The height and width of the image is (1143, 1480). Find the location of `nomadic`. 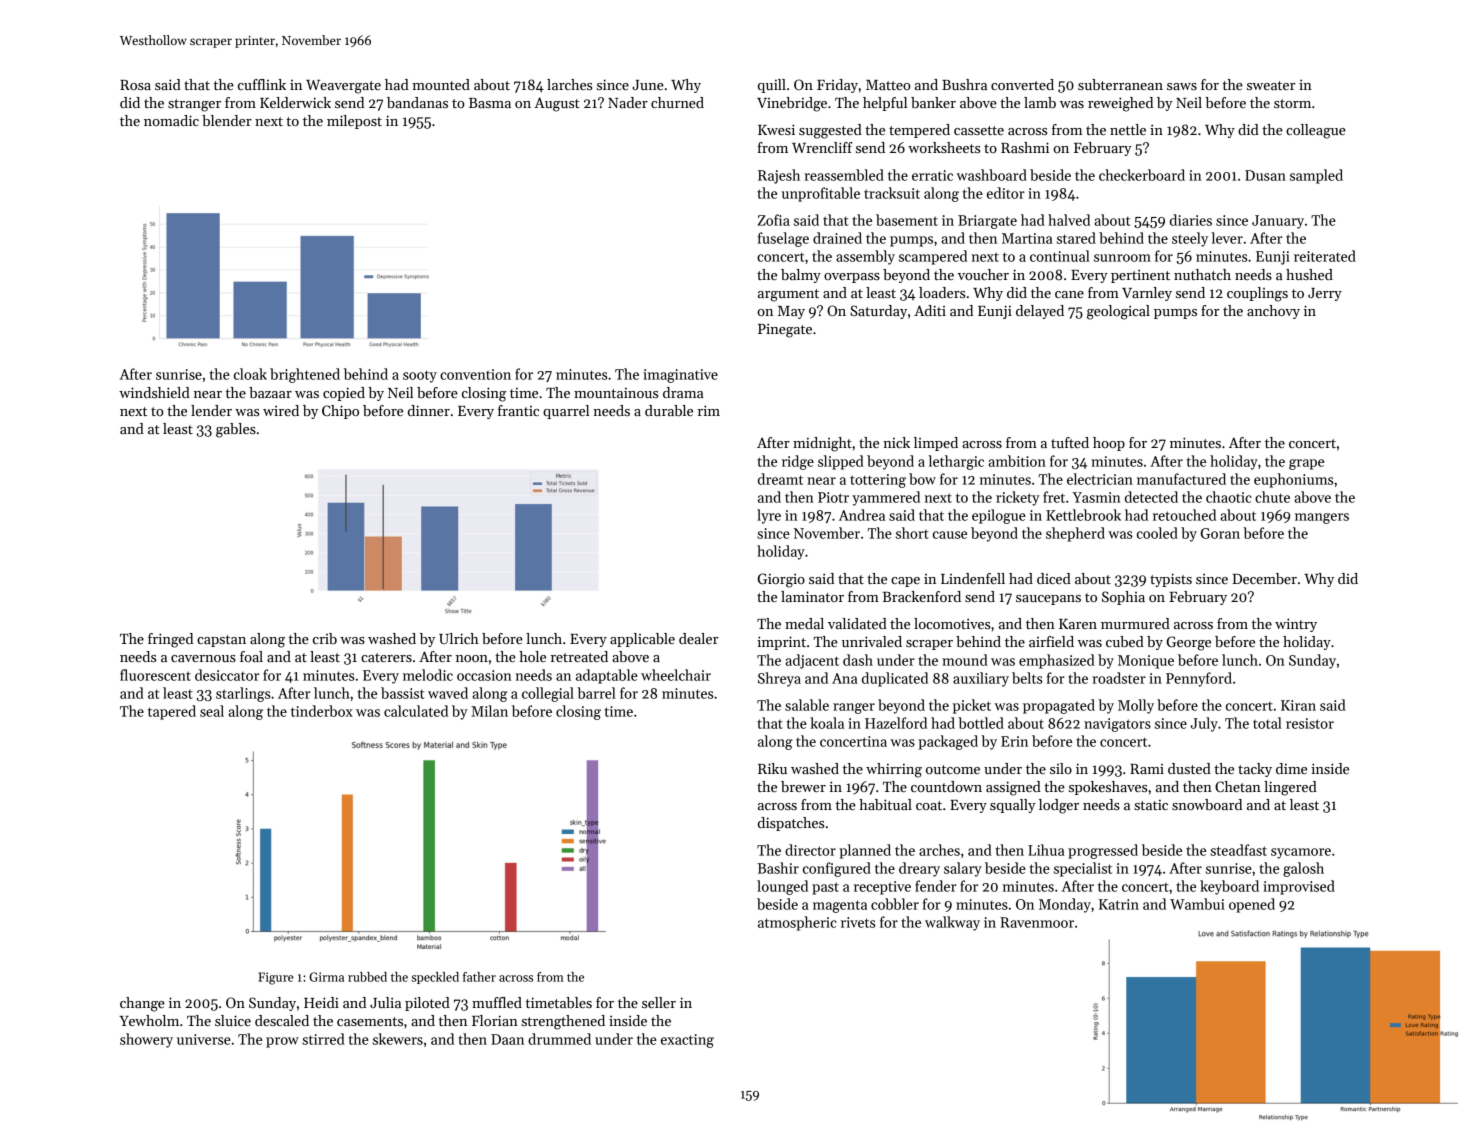

nomadic is located at coordinates (171, 120).
